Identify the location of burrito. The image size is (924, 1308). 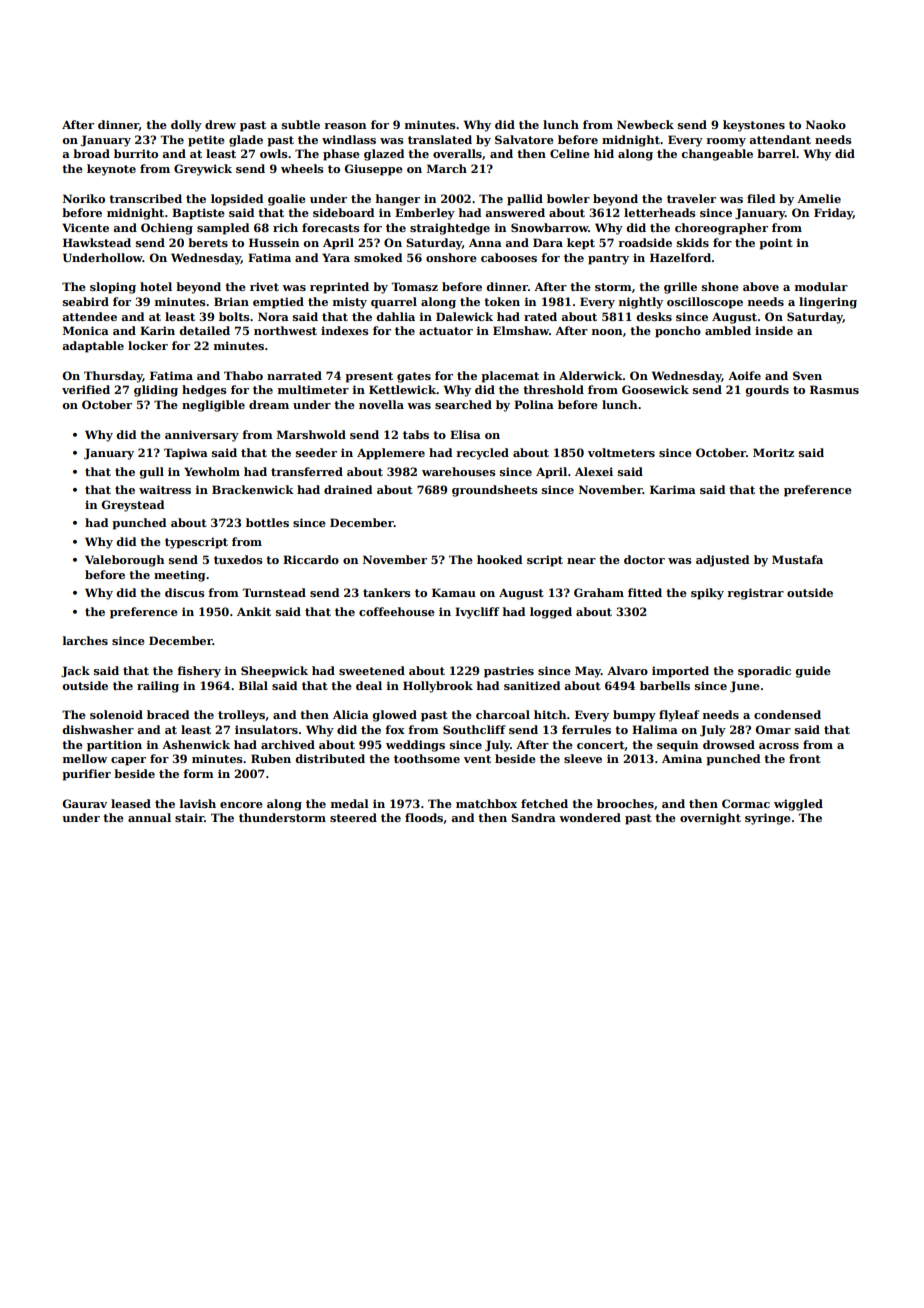
(136, 153).
